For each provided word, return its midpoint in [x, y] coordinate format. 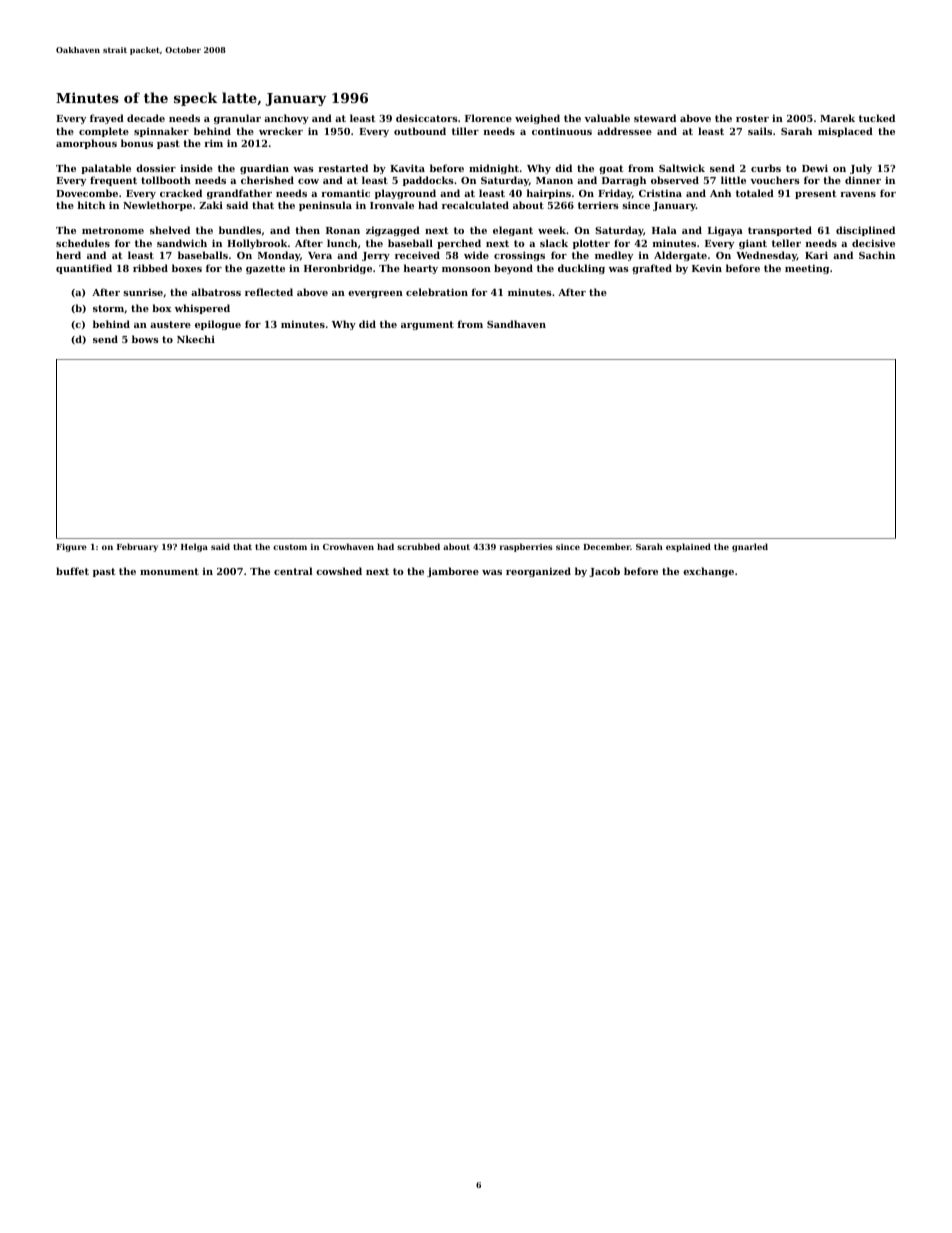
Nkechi [196, 339]
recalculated [475, 205]
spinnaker [161, 132]
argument [427, 325]
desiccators [427, 118]
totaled [755, 193]
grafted [652, 269]
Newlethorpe [157, 206]
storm [108, 308]
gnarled [750, 547]
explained [688, 547]
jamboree [453, 572]
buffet [72, 571]
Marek [837, 118]
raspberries [526, 547]
